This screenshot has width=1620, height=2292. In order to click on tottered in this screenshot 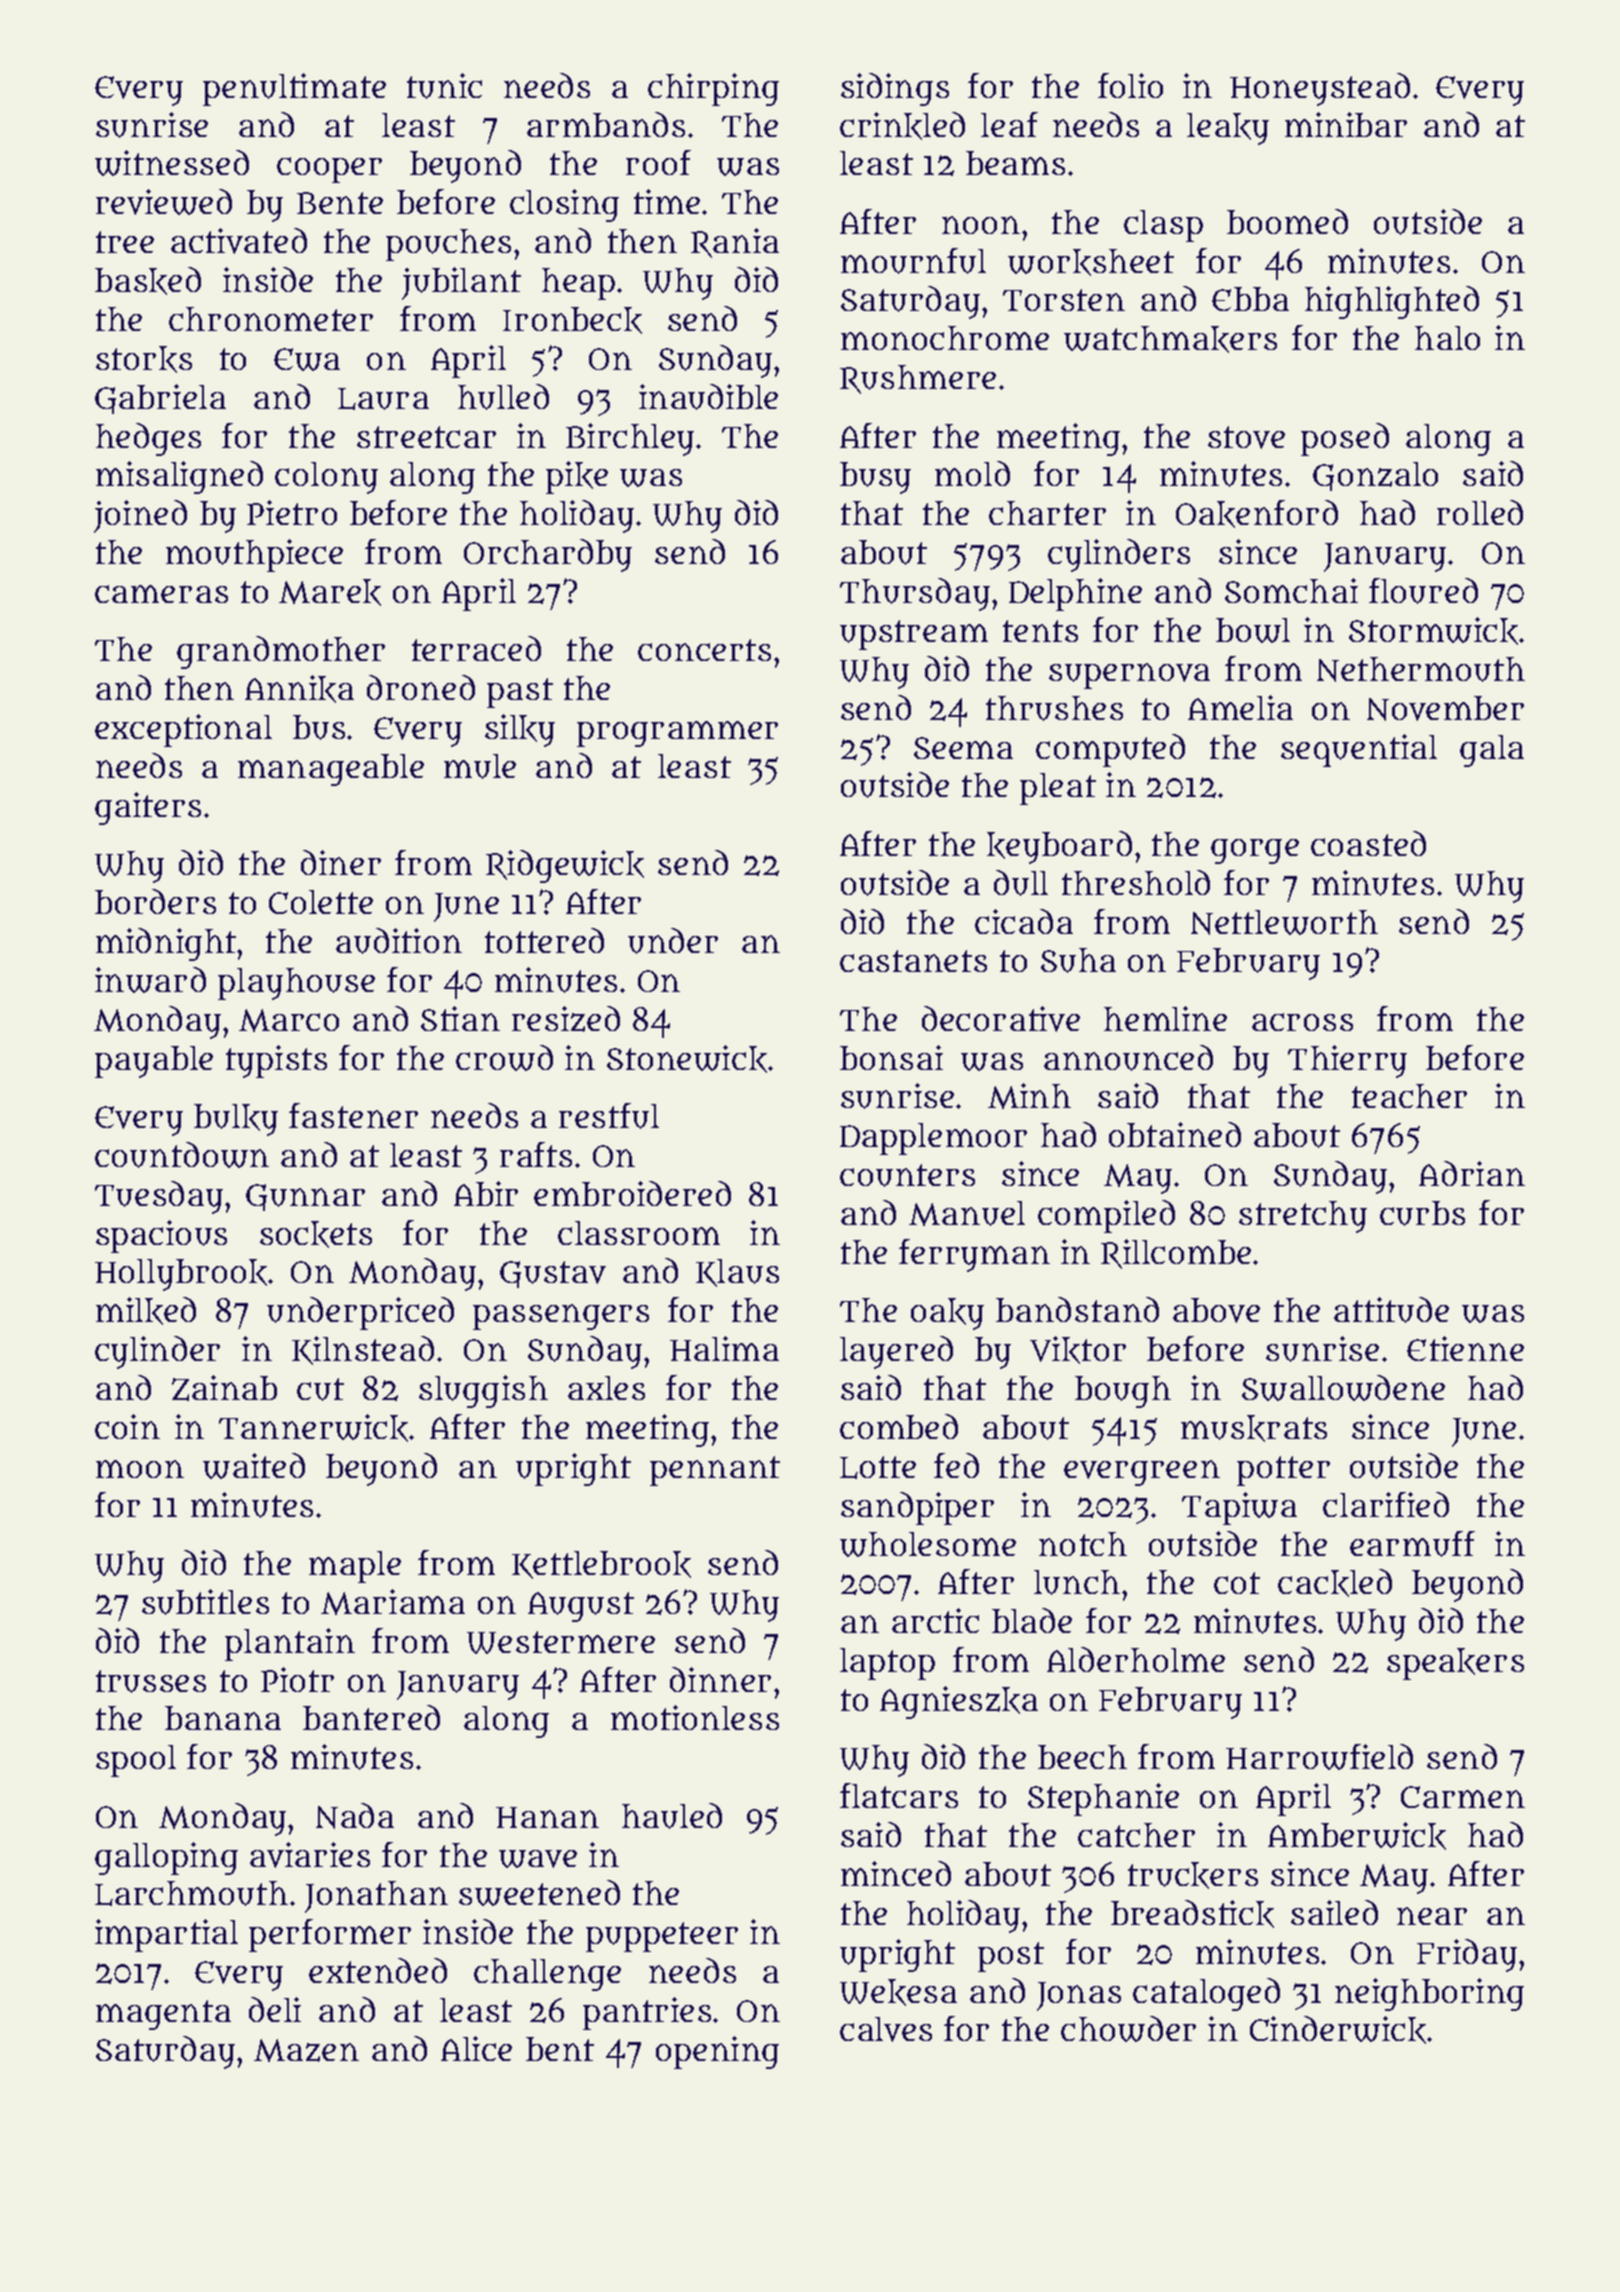, I will do `click(544, 940)`.
